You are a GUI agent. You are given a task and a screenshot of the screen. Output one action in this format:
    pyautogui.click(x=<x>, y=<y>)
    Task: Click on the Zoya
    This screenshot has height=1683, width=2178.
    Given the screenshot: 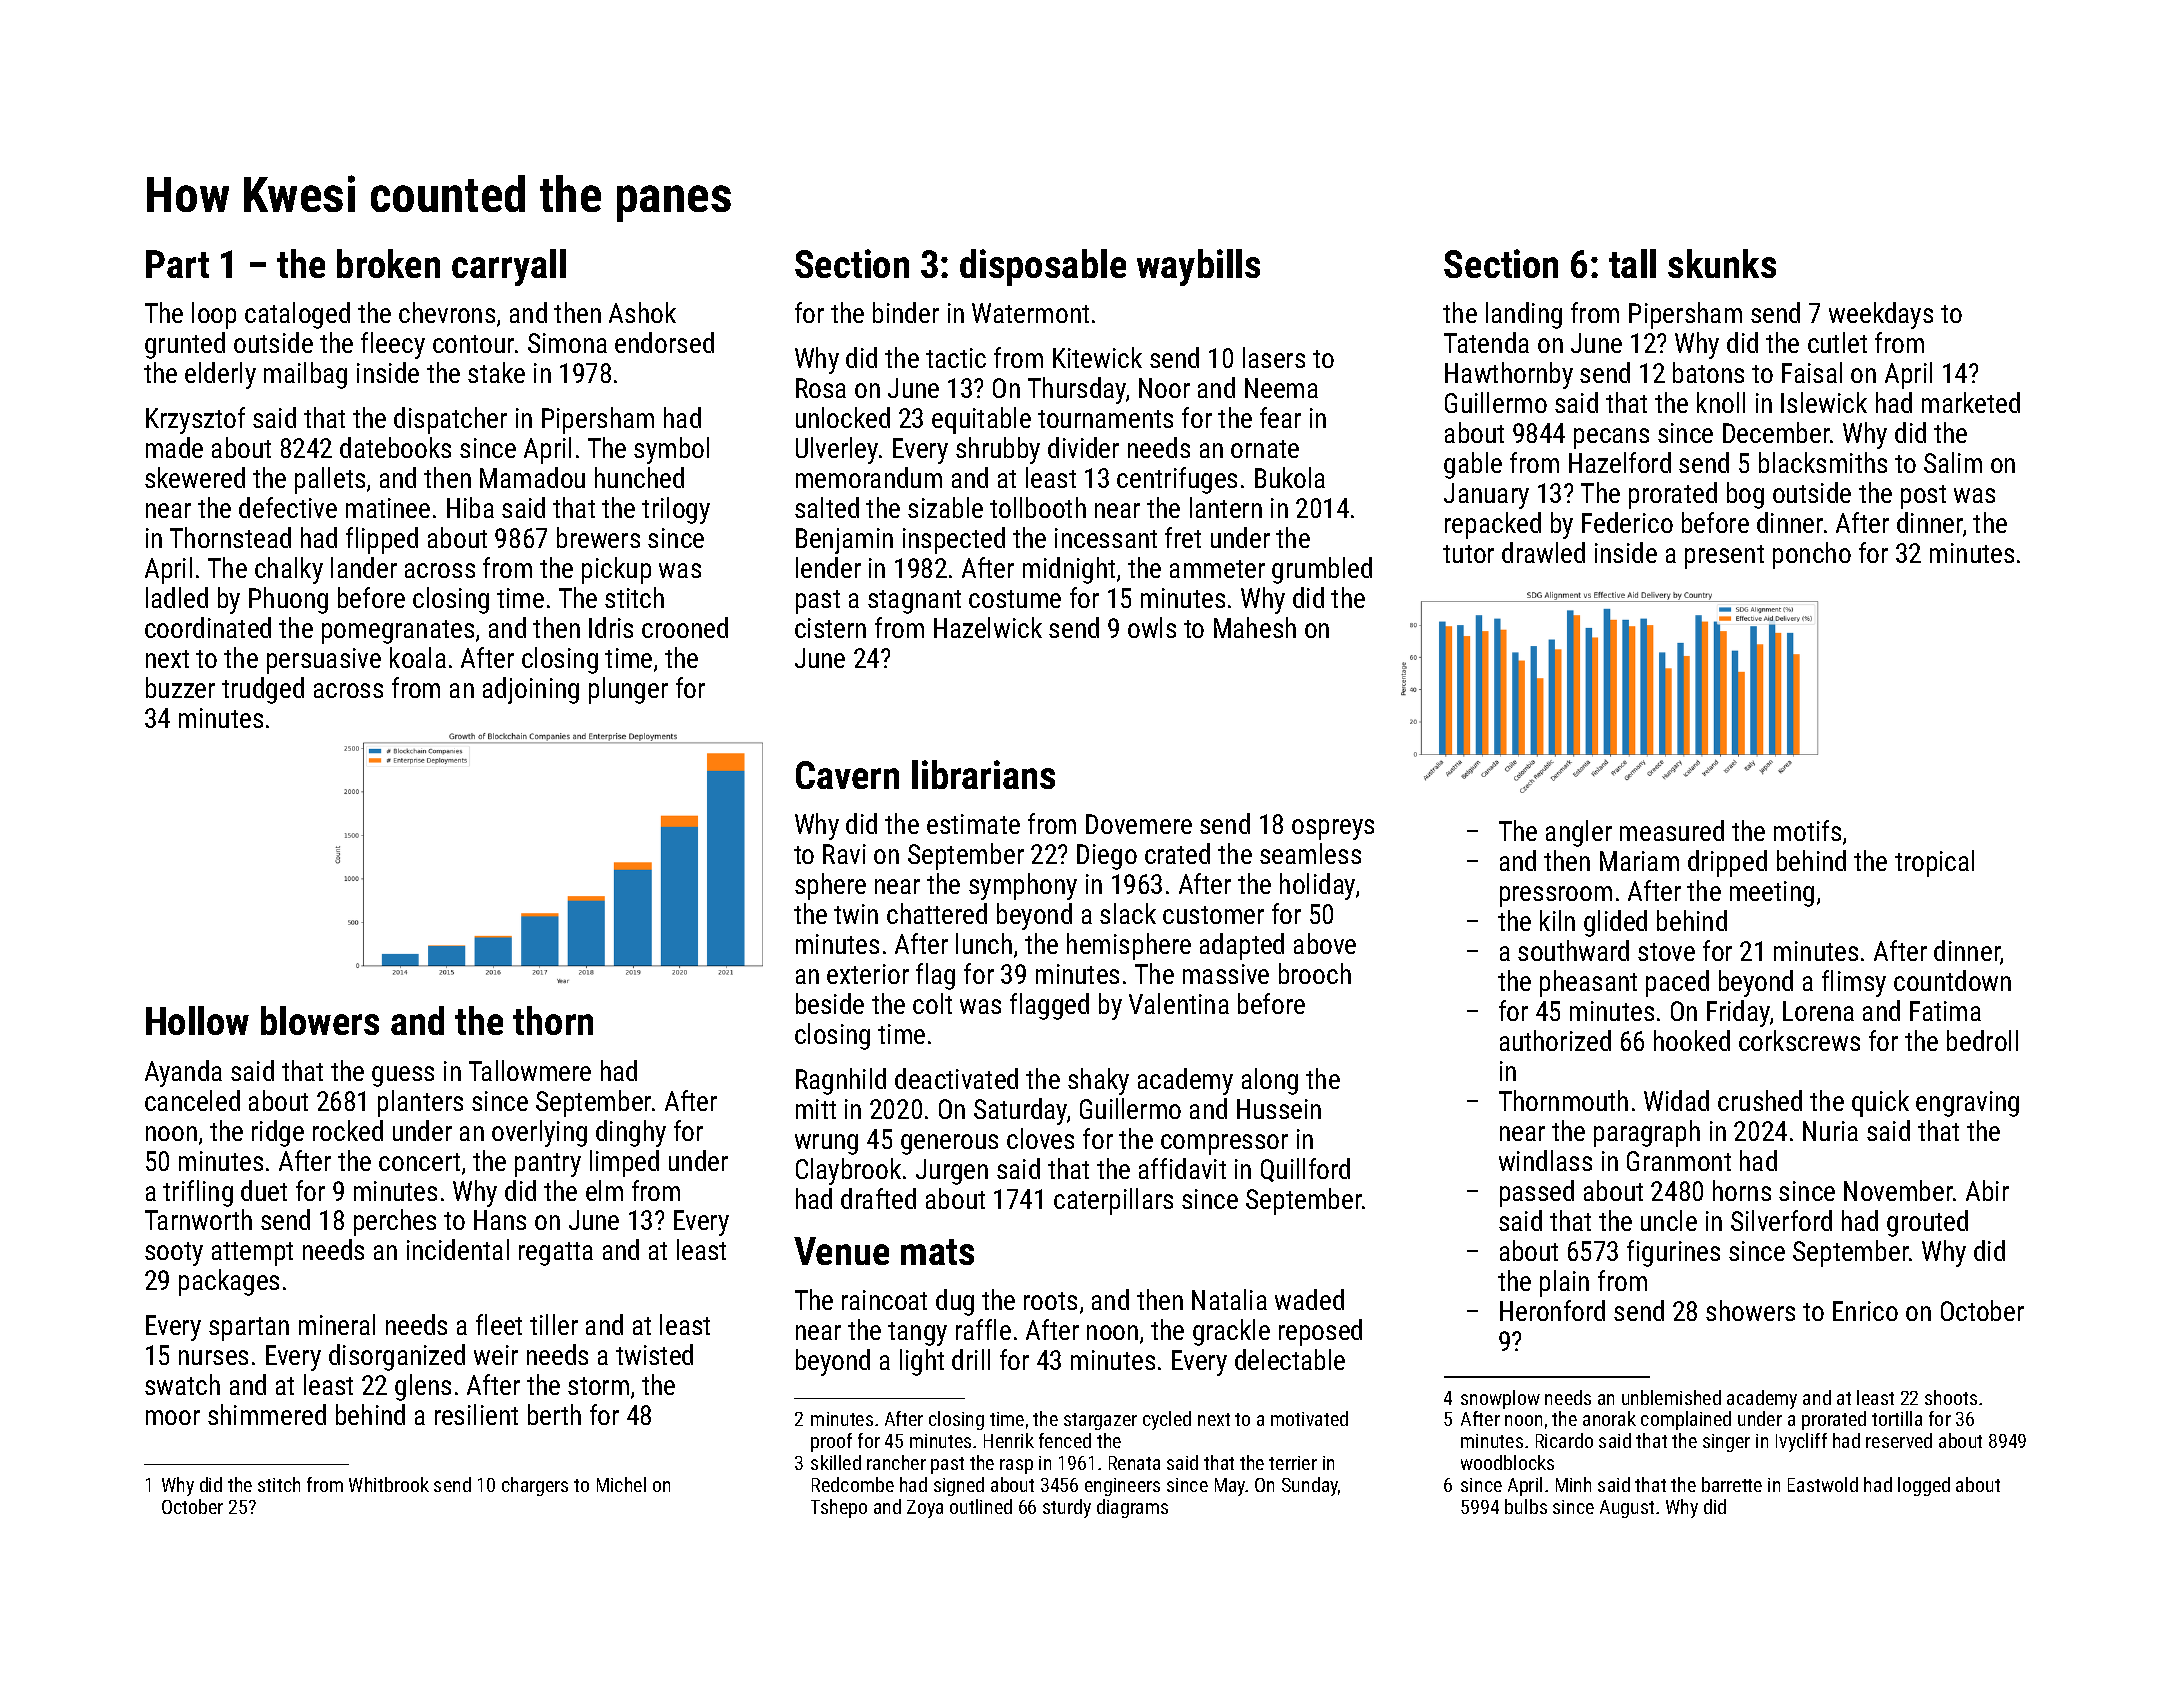 What is the action you would take?
    pyautogui.click(x=925, y=1509)
